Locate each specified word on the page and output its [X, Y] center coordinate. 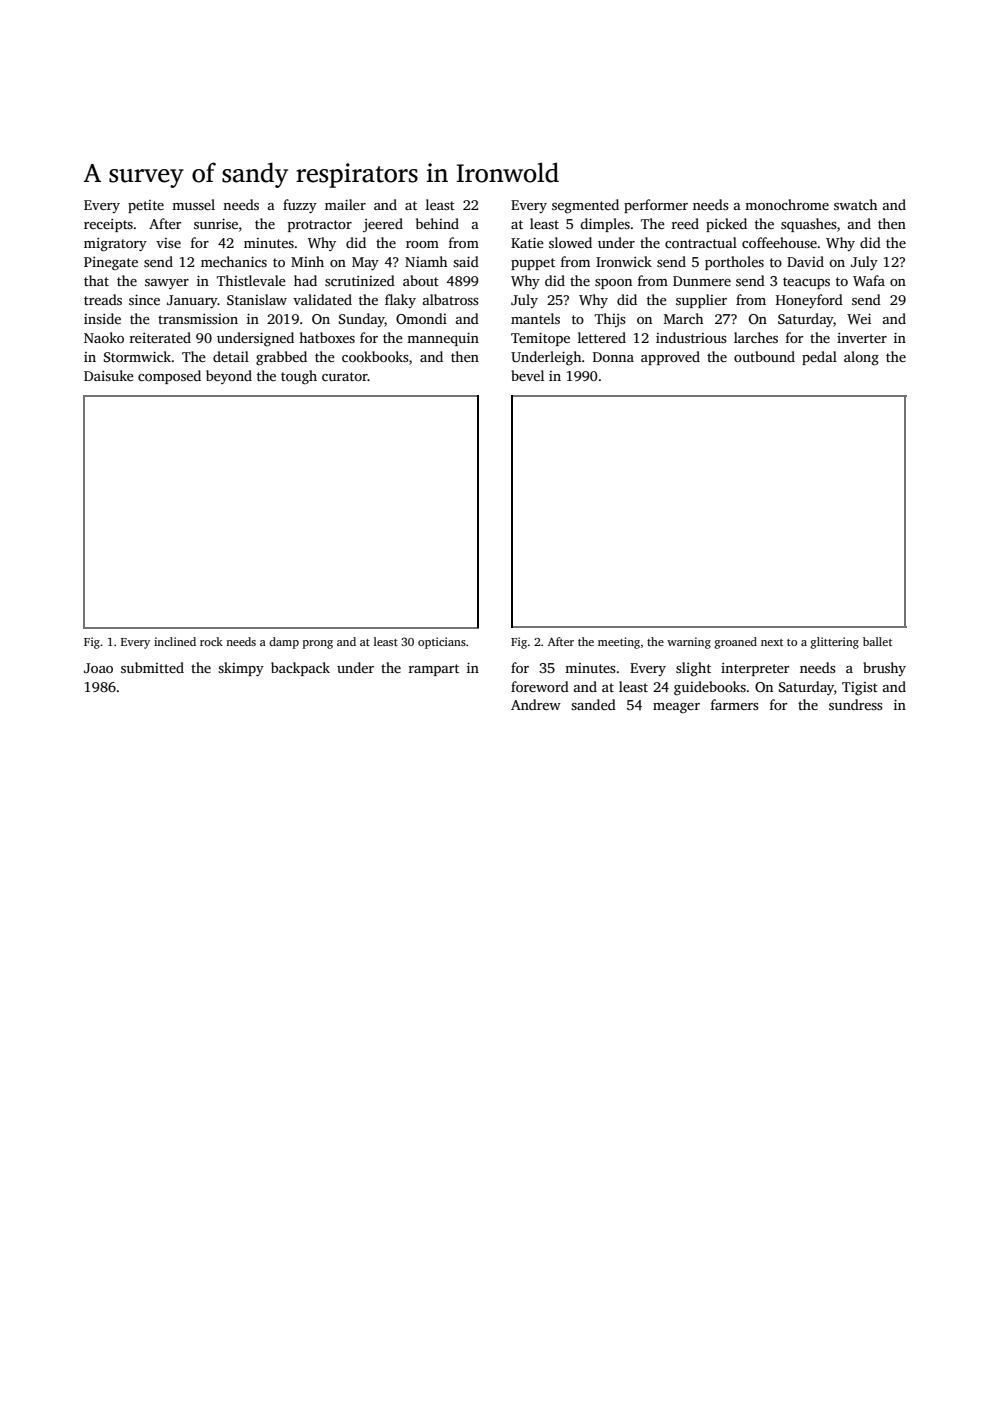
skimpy [241, 669]
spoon [613, 284]
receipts [108, 225]
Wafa [869, 280]
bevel [527, 375]
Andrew [536, 704]
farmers [735, 704]
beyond [229, 377]
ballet [877, 641]
